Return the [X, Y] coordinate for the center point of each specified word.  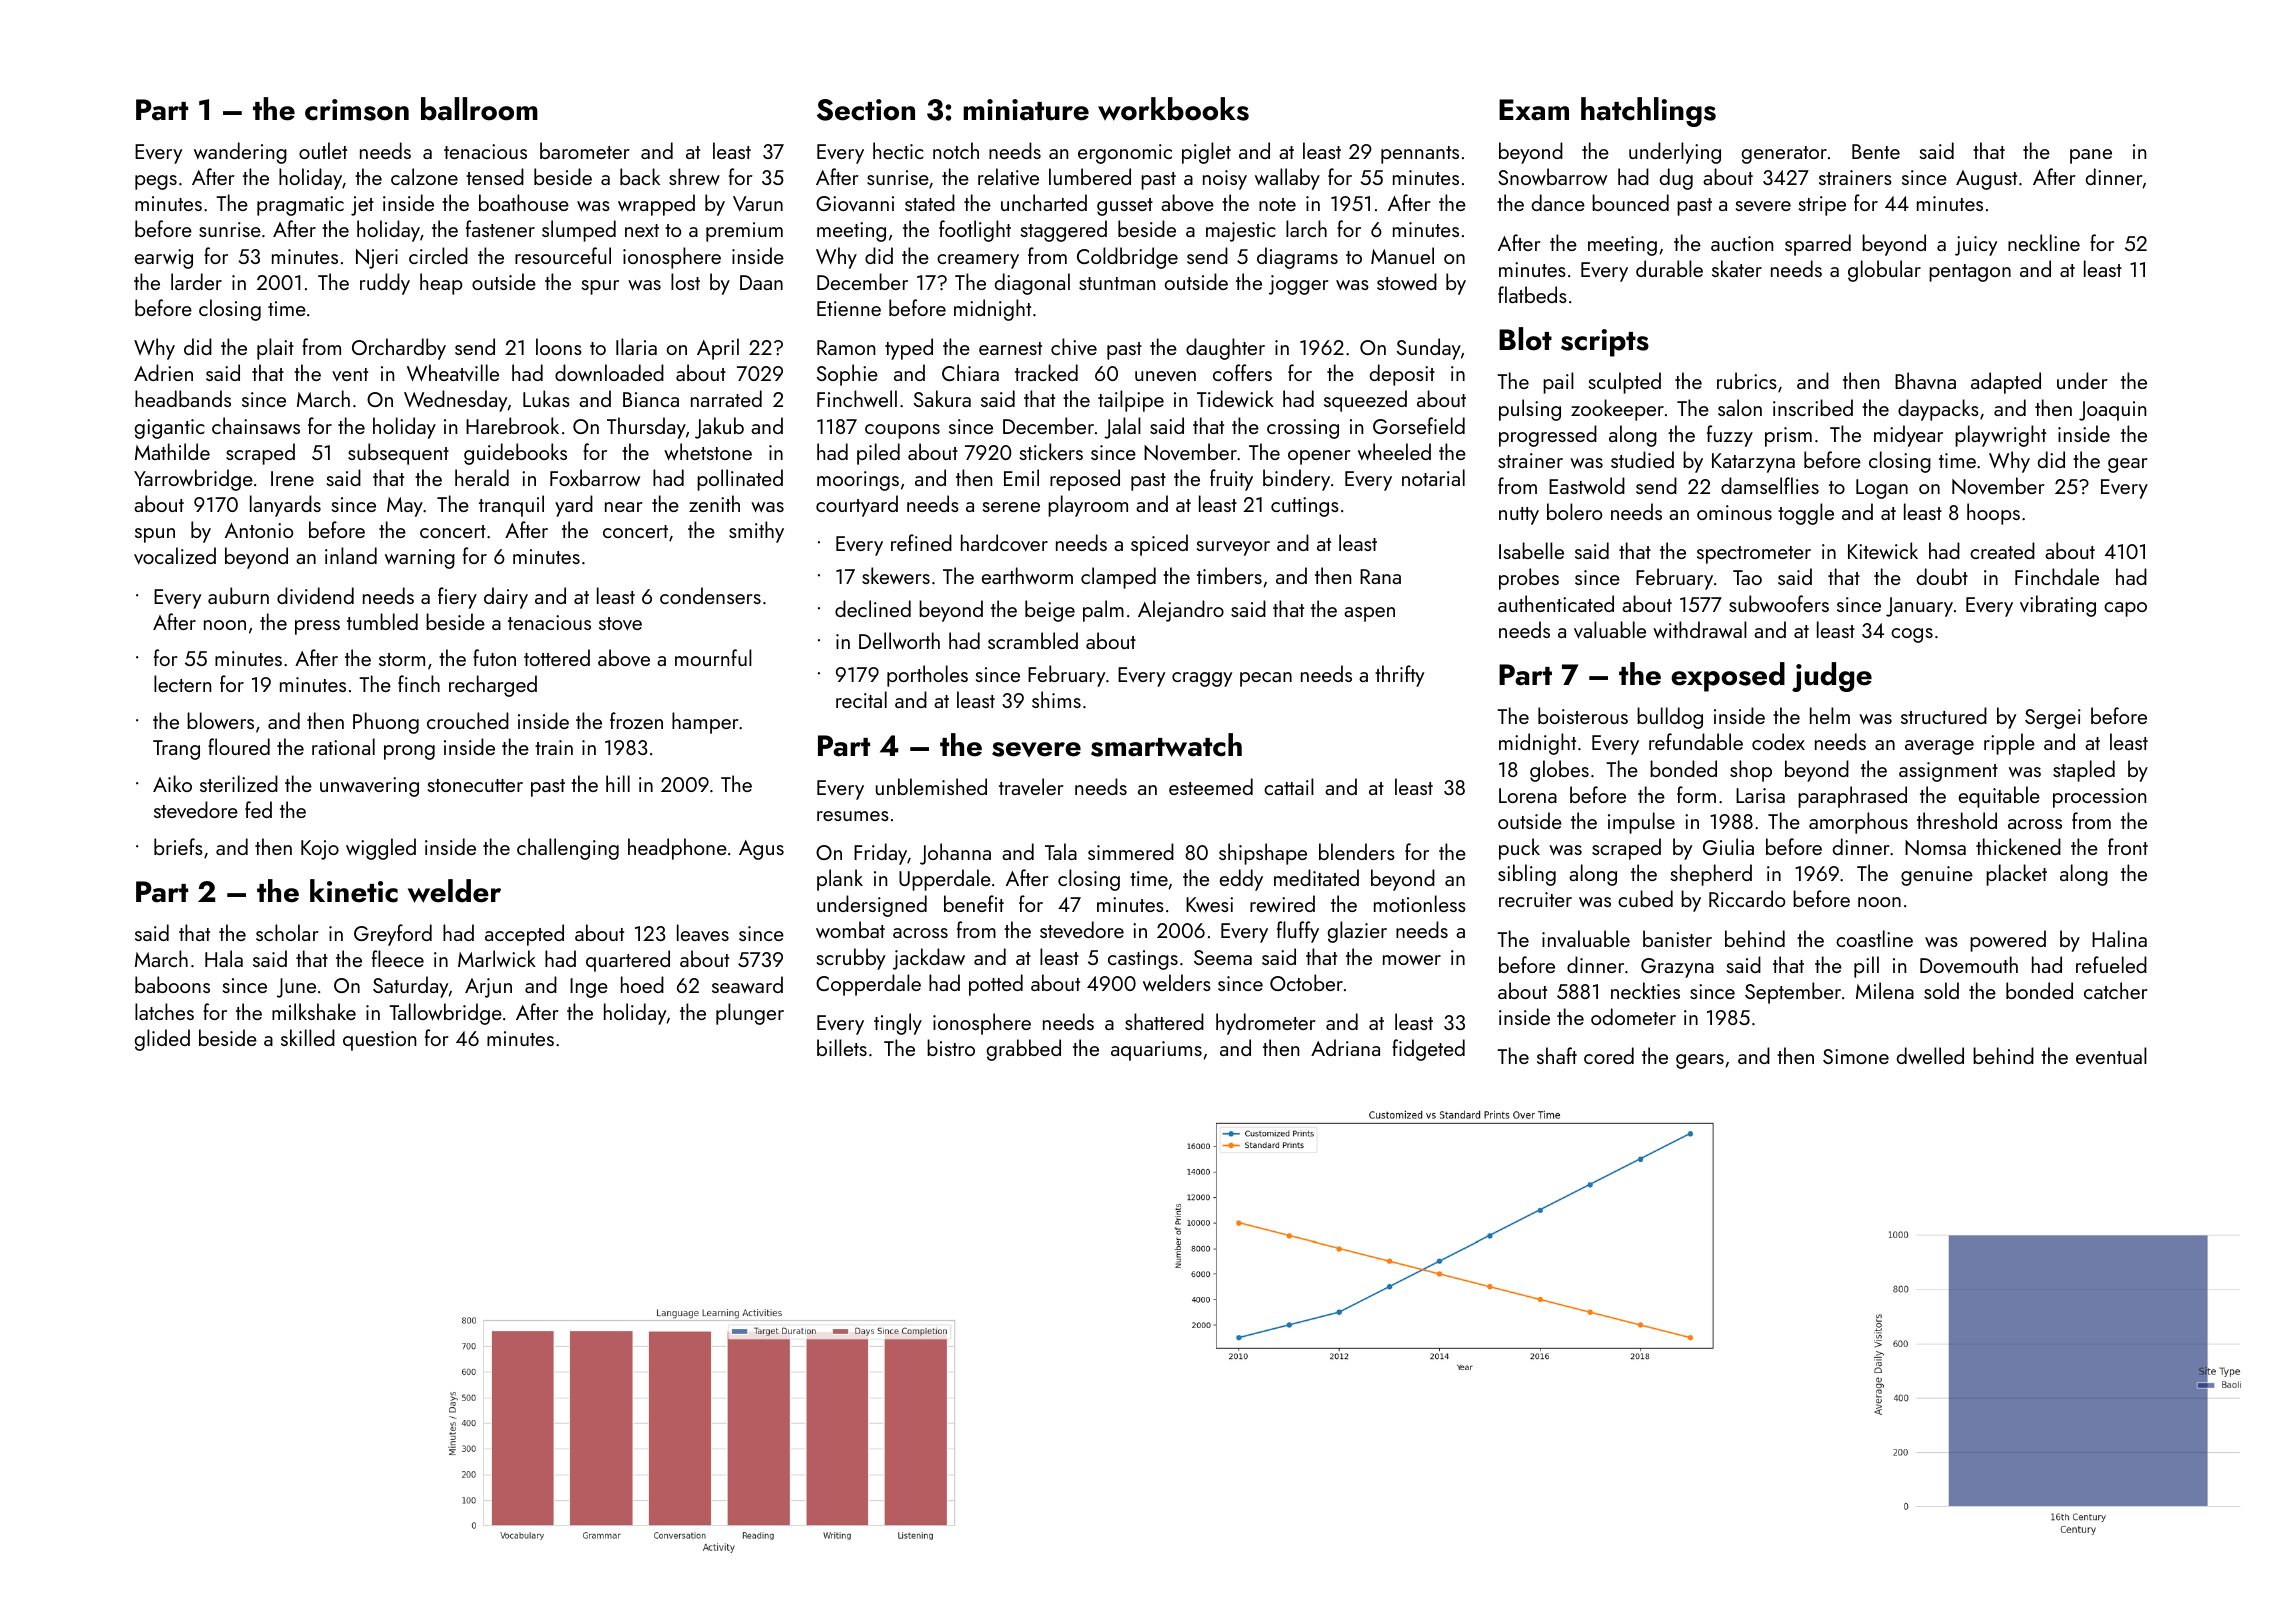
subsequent [398, 454]
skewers [896, 575]
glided [162, 1040]
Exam [1534, 110]
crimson [357, 110]
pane [2091, 156]
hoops [1993, 514]
